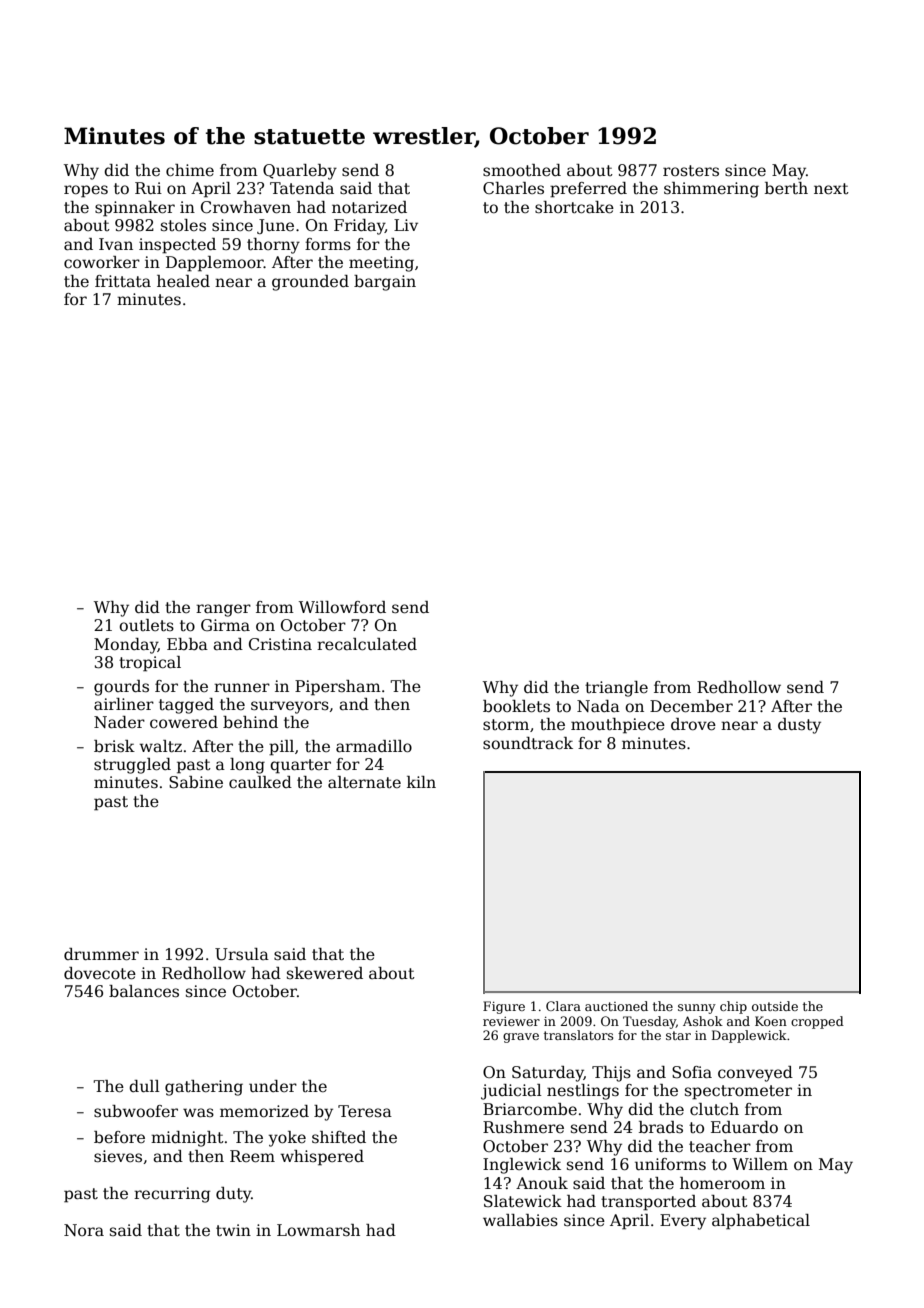 The height and width of the page is (1308, 924). I want to click on bargain, so click(385, 283).
